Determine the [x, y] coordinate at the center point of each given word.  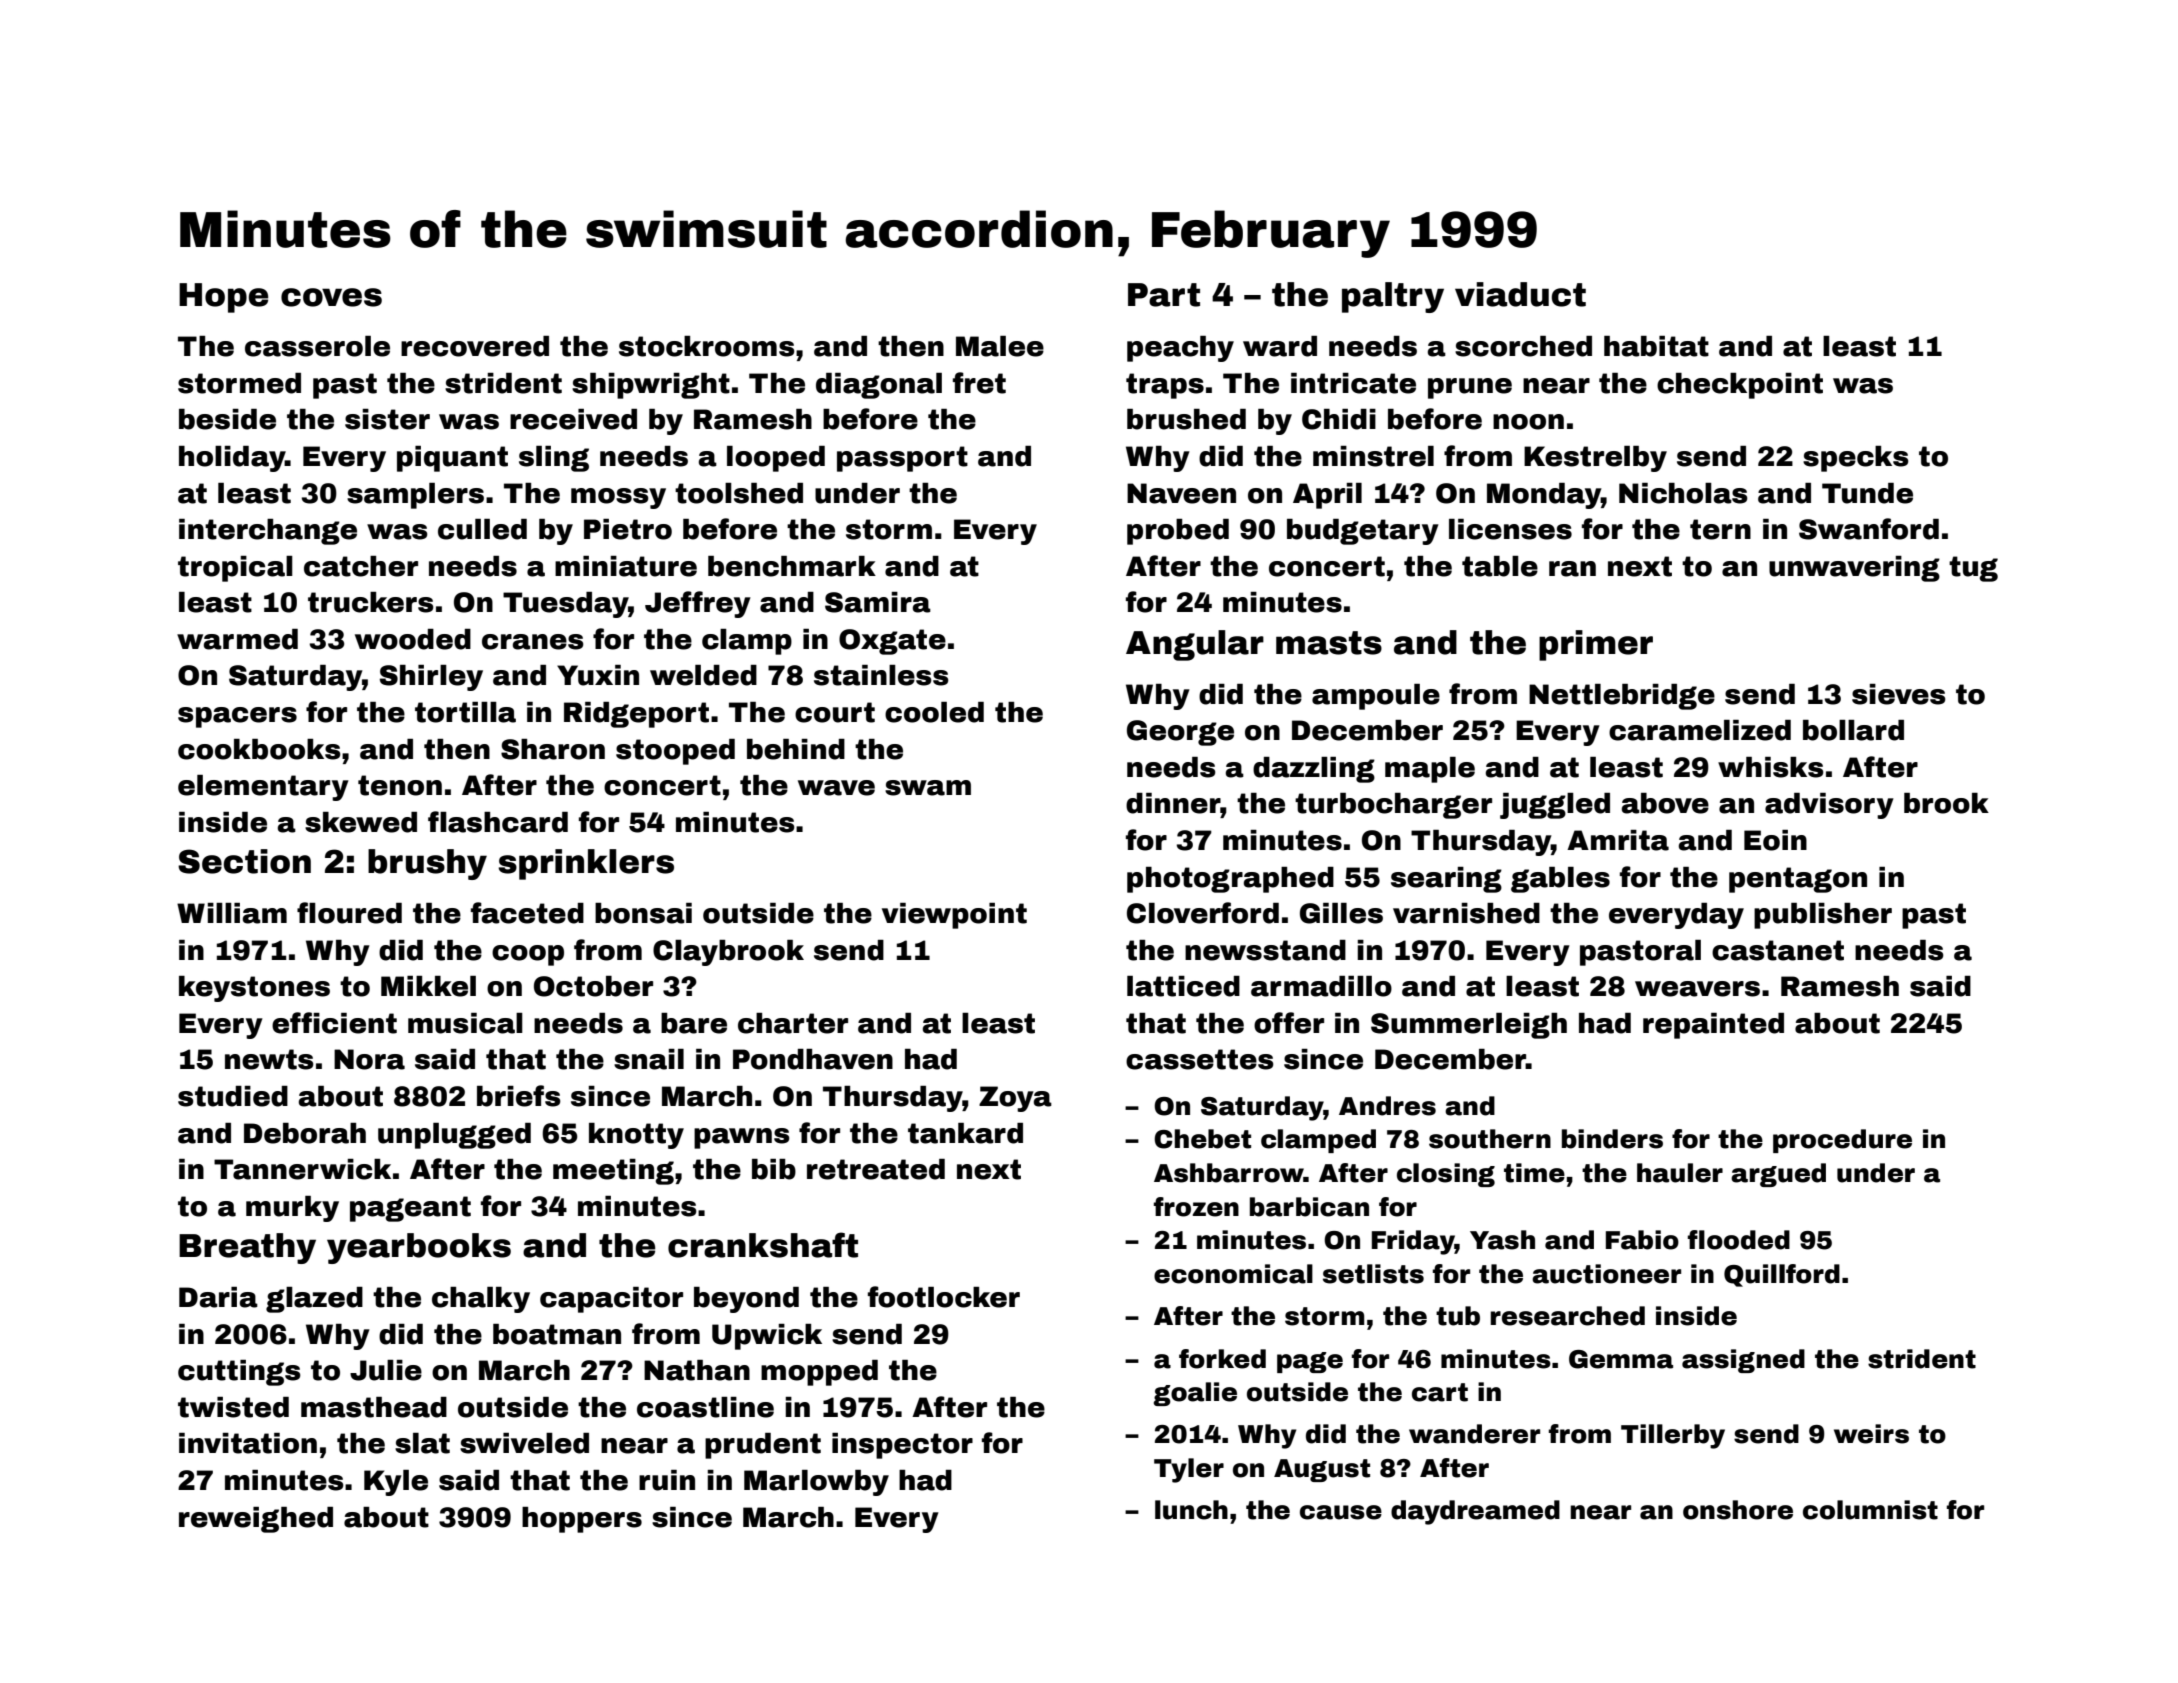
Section [244, 861]
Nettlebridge [1622, 697]
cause [1341, 1512]
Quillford [1782, 1275]
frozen [1196, 1207]
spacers [237, 717]
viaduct [1520, 294]
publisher [1823, 916]
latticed [1183, 986]
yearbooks [419, 1248]
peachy [1180, 349]
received [573, 419]
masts [1329, 643]
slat [422, 1443]
